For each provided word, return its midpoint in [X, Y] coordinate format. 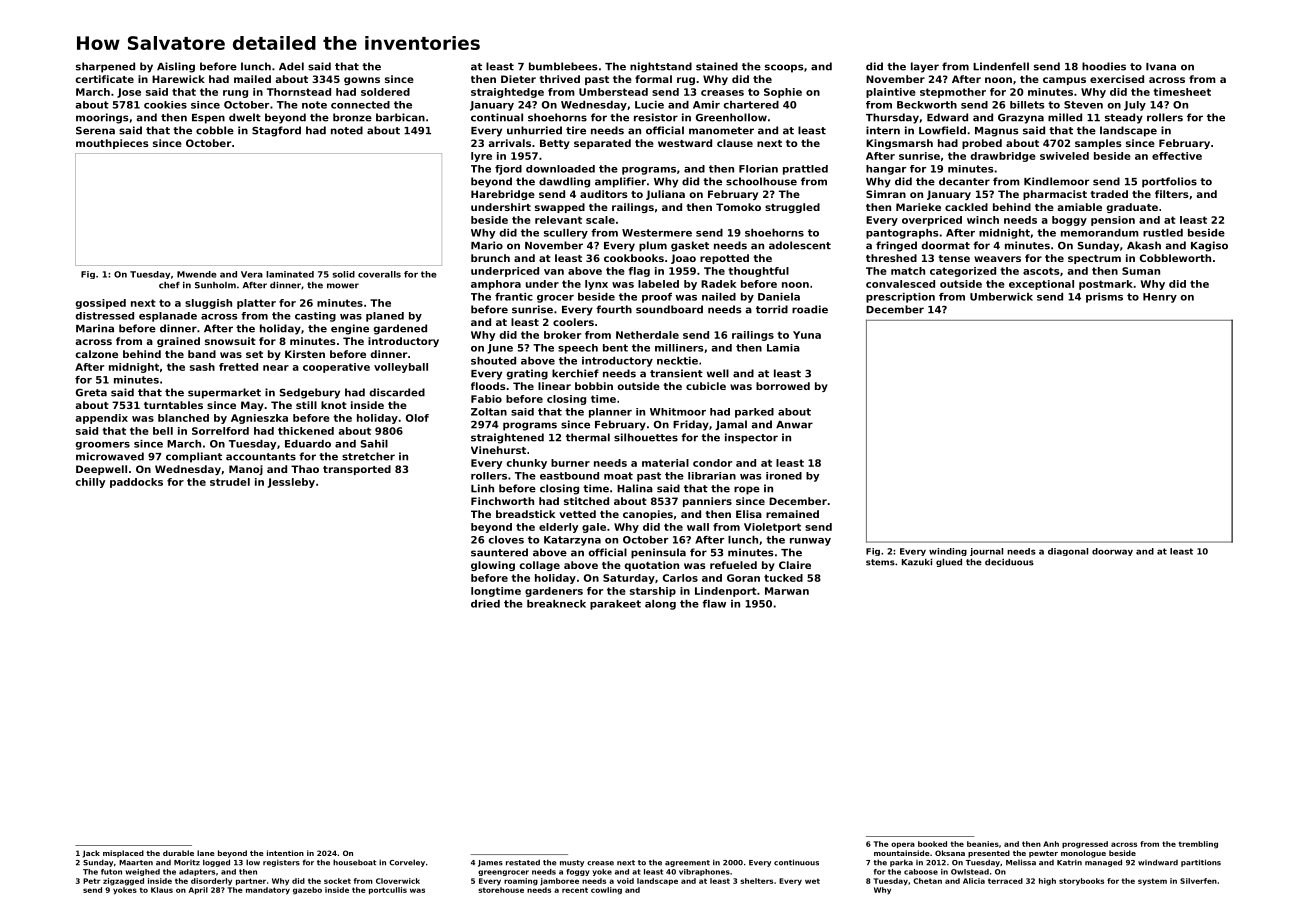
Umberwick [1001, 297]
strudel [230, 482]
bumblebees [563, 66]
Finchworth [502, 501]
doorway [1112, 552]
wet [812, 881]
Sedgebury [310, 393]
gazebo [307, 891]
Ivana [1161, 67]
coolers [573, 322]
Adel [291, 66]
